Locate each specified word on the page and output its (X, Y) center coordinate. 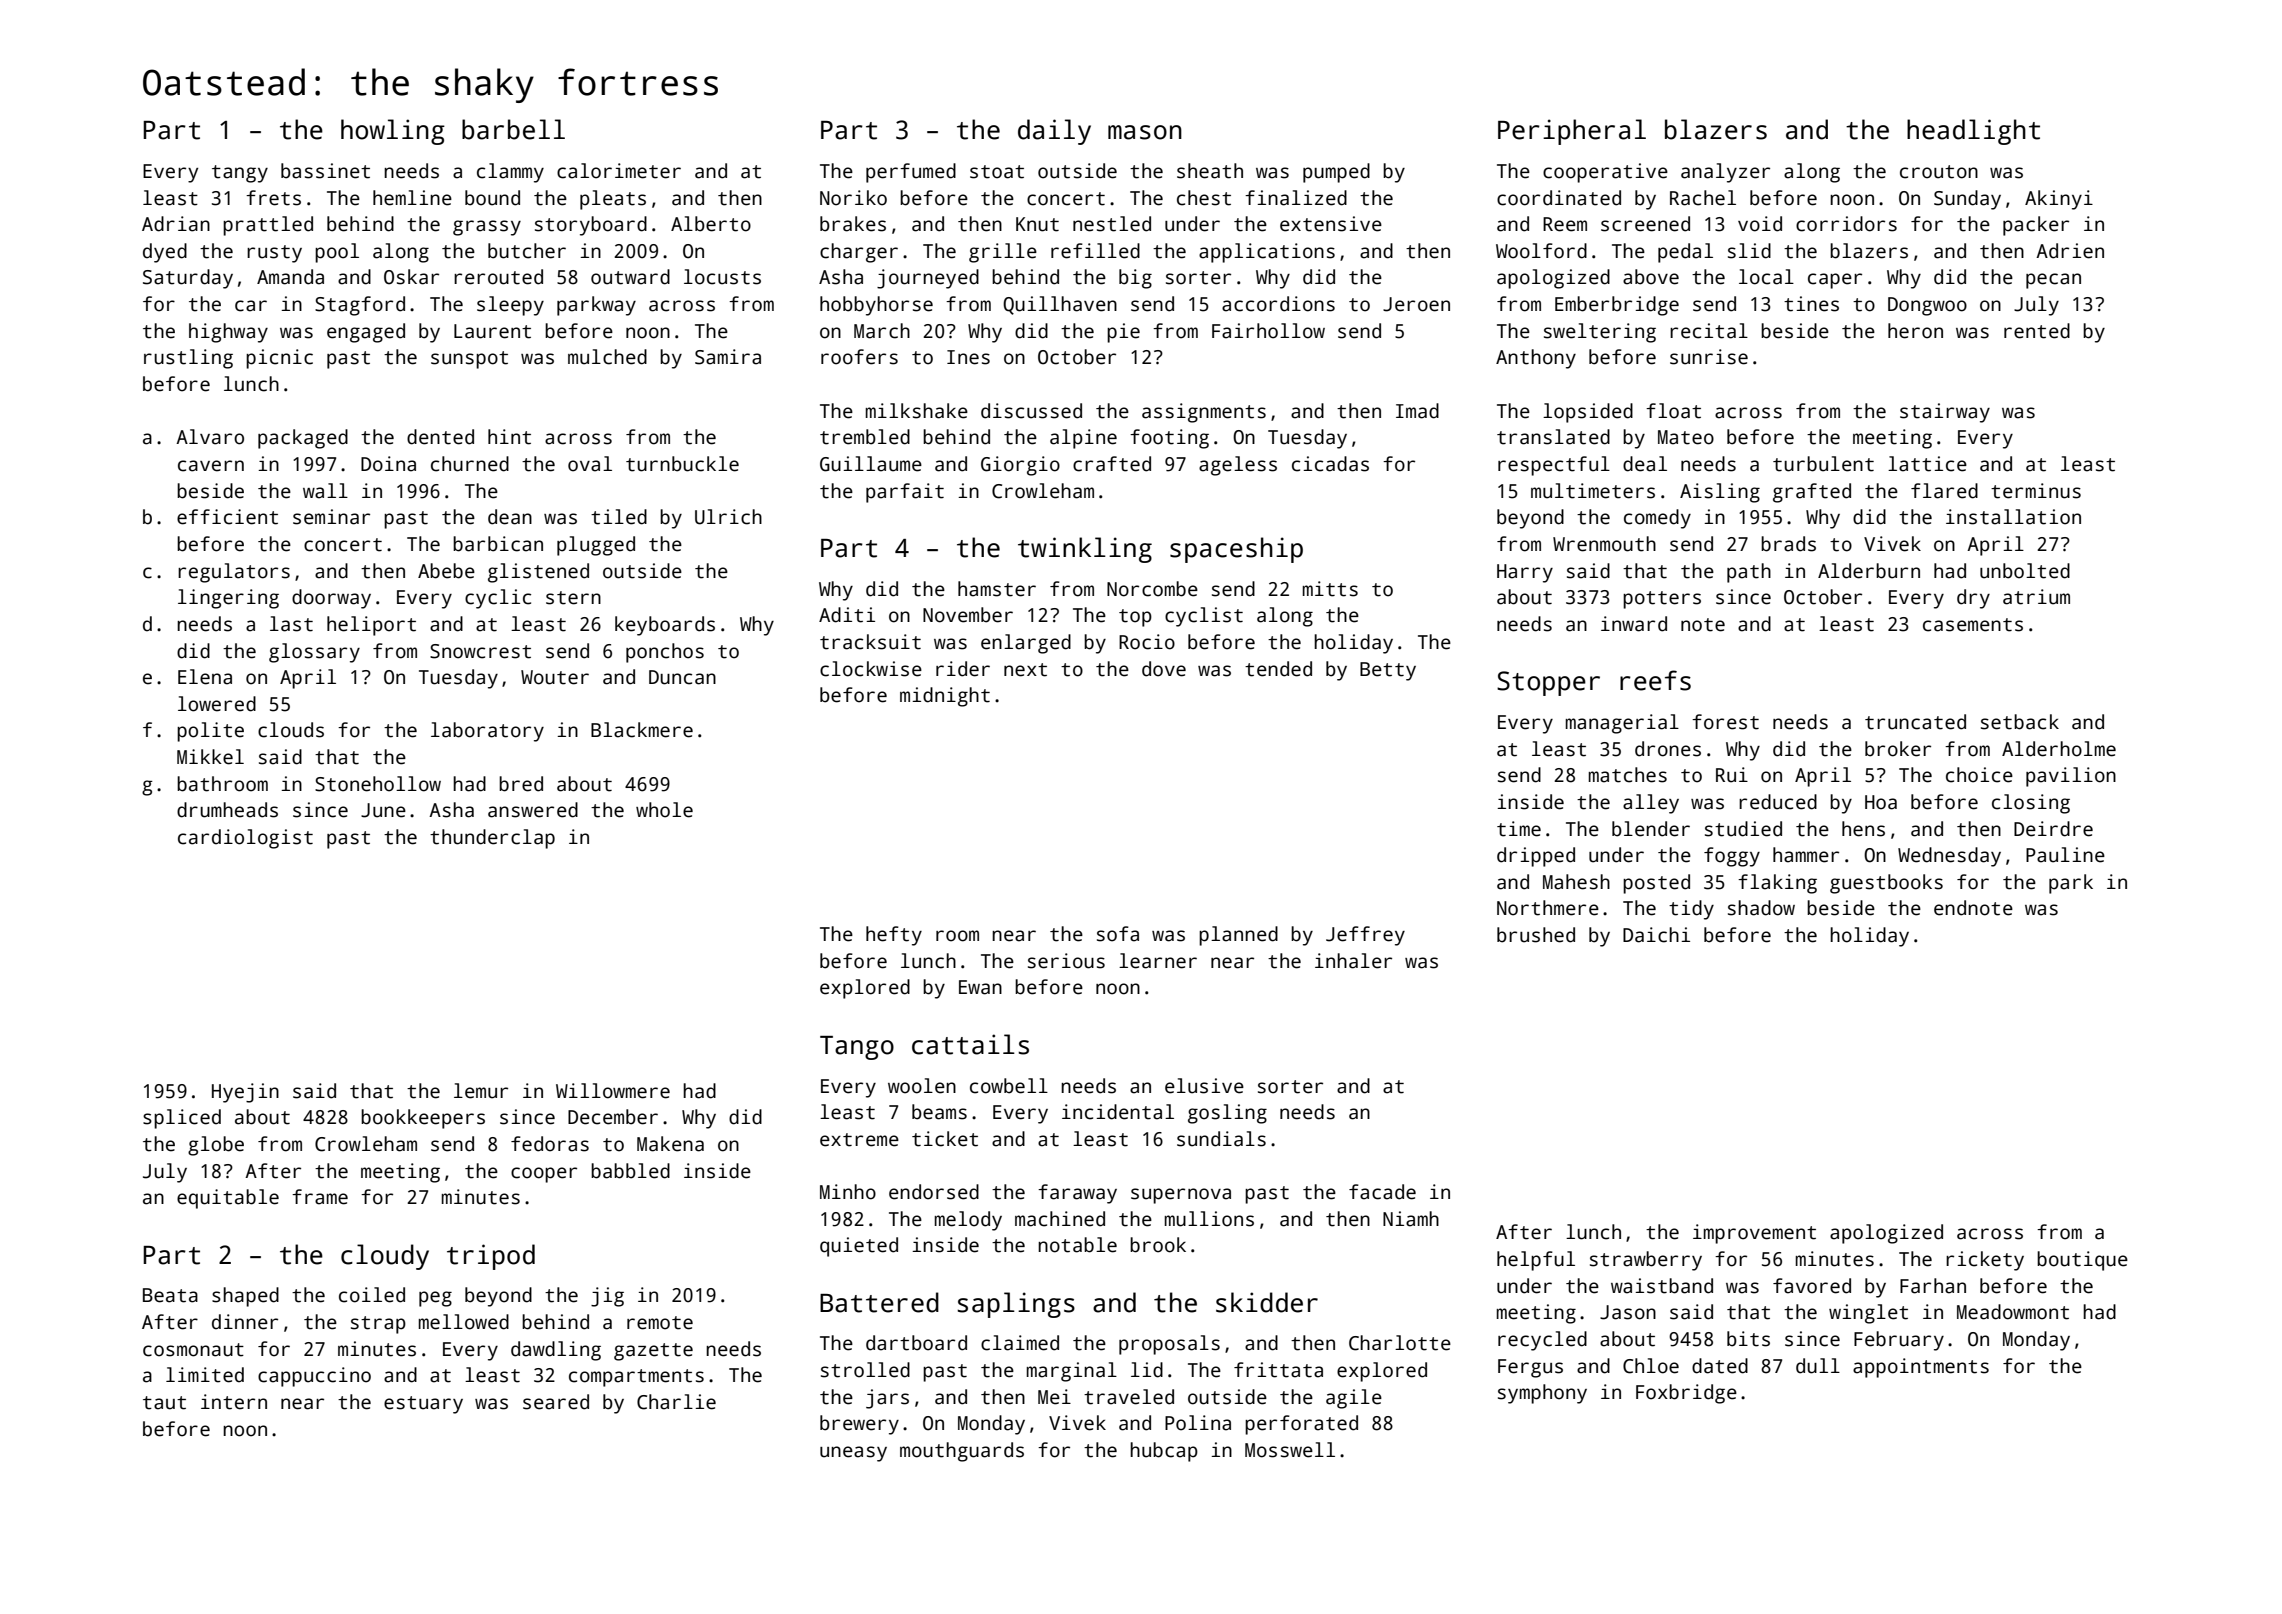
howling (393, 132)
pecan (2053, 281)
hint (509, 437)
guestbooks (1886, 884)
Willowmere (613, 1091)
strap (378, 1325)
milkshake (917, 411)
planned (1238, 936)
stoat (997, 172)
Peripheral (1572, 132)
